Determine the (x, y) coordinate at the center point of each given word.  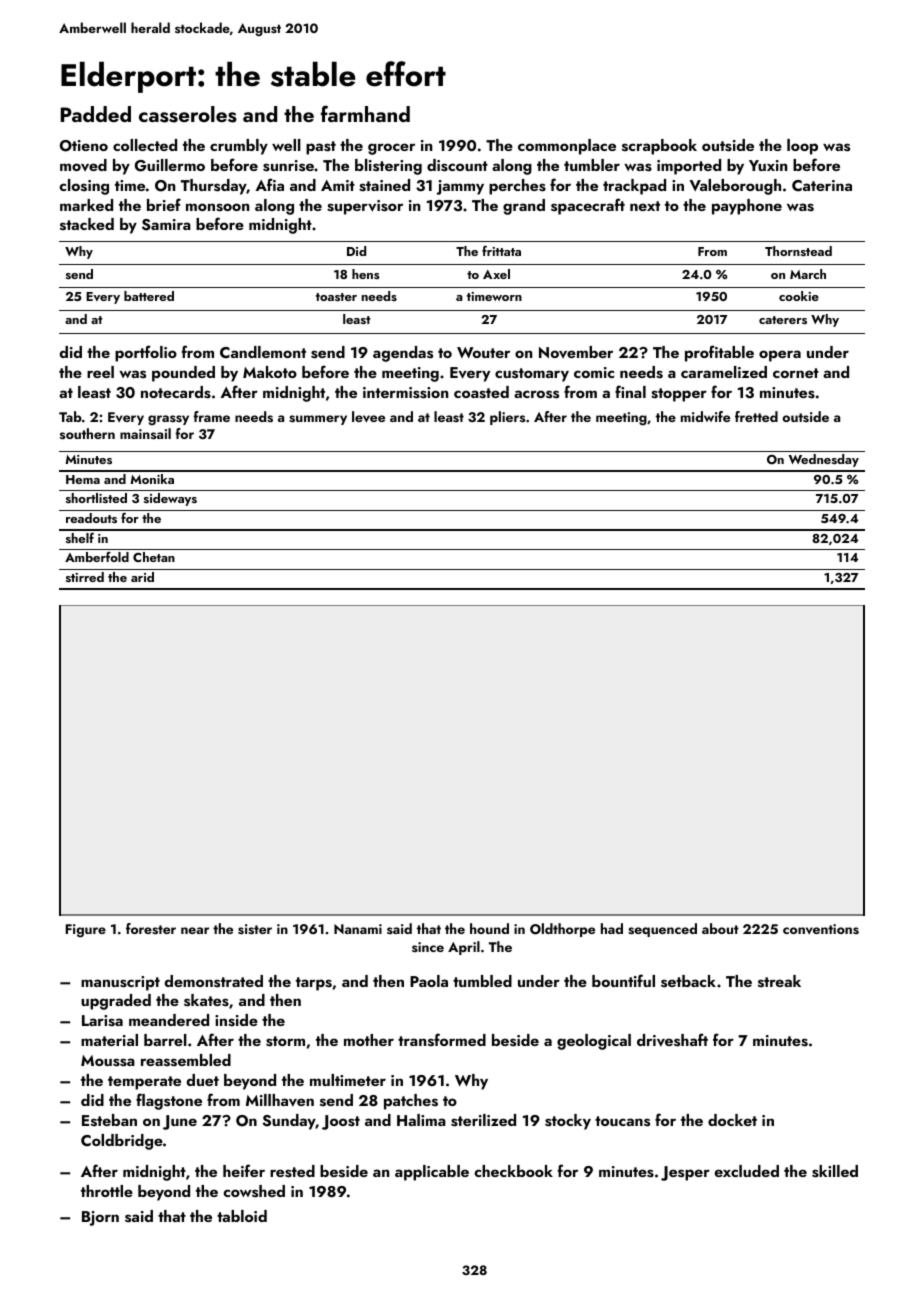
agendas (403, 354)
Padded (96, 114)
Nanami (358, 929)
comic (594, 372)
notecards (176, 392)
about (720, 928)
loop (802, 147)
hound (489, 928)
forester (151, 929)
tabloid (242, 1216)
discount (457, 165)
